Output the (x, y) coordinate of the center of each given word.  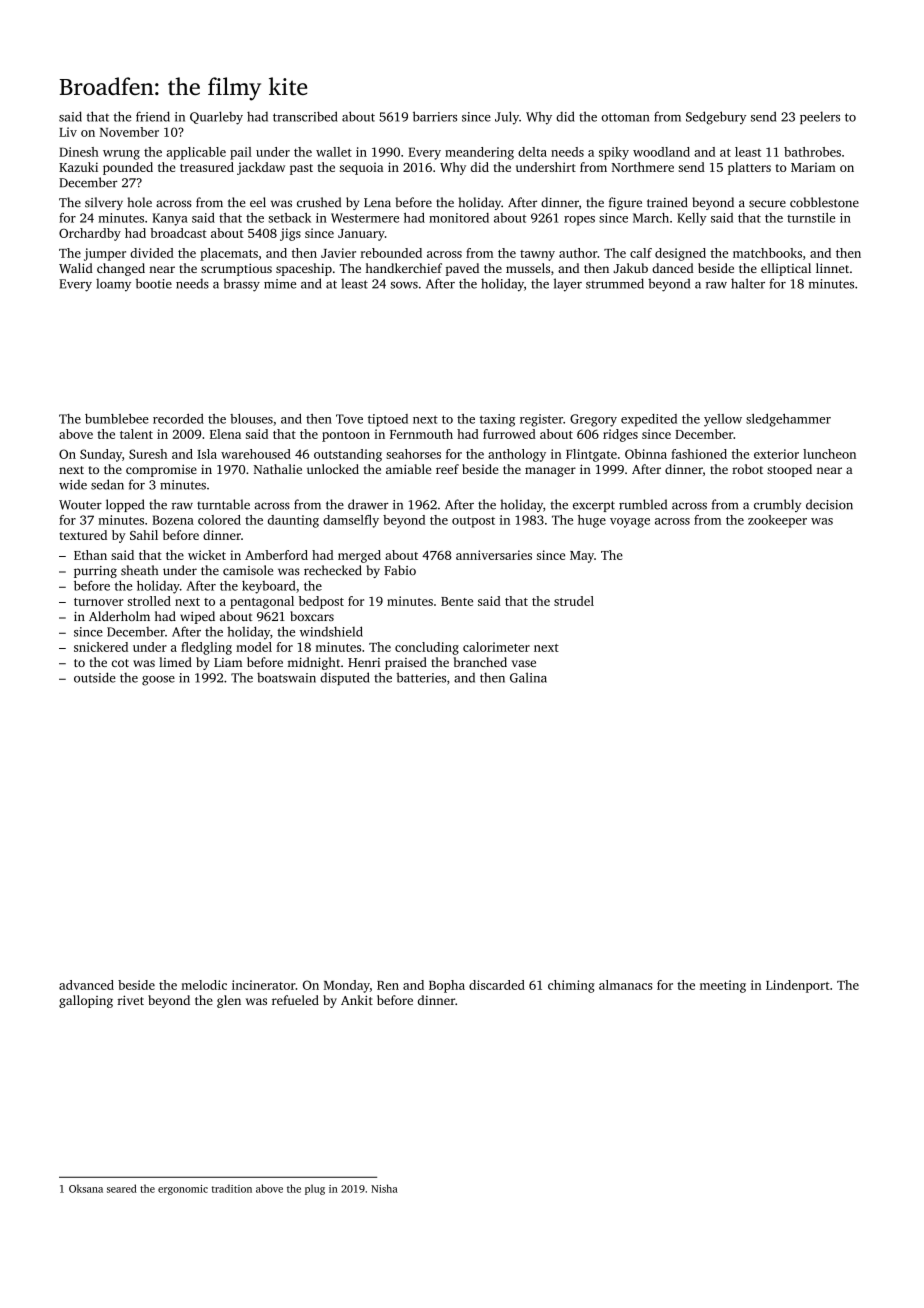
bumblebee (117, 419)
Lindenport (798, 986)
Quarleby (216, 118)
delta (532, 152)
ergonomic (183, 1190)
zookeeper (777, 521)
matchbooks (767, 253)
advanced (86, 985)
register (541, 420)
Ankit (357, 1000)
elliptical (786, 269)
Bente (457, 601)
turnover (99, 602)
